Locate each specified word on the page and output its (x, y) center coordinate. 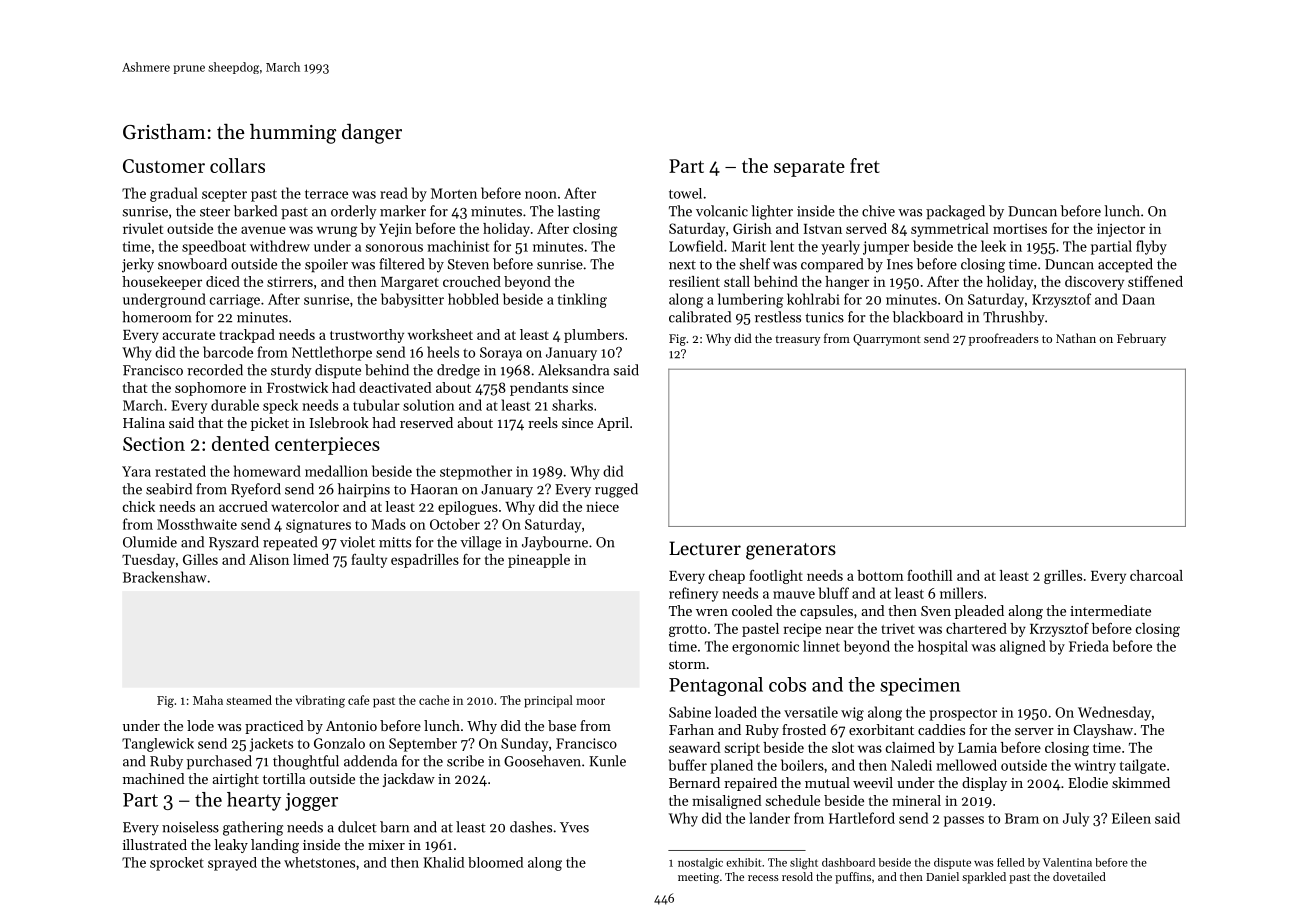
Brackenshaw (165, 577)
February (1141, 339)
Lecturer (705, 548)
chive (878, 211)
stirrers (290, 281)
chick (139, 506)
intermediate (1110, 610)
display (984, 784)
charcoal (1156, 575)
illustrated (155, 844)
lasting (578, 212)
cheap (727, 577)
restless (778, 317)
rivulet (143, 228)
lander (769, 818)
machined (154, 778)
